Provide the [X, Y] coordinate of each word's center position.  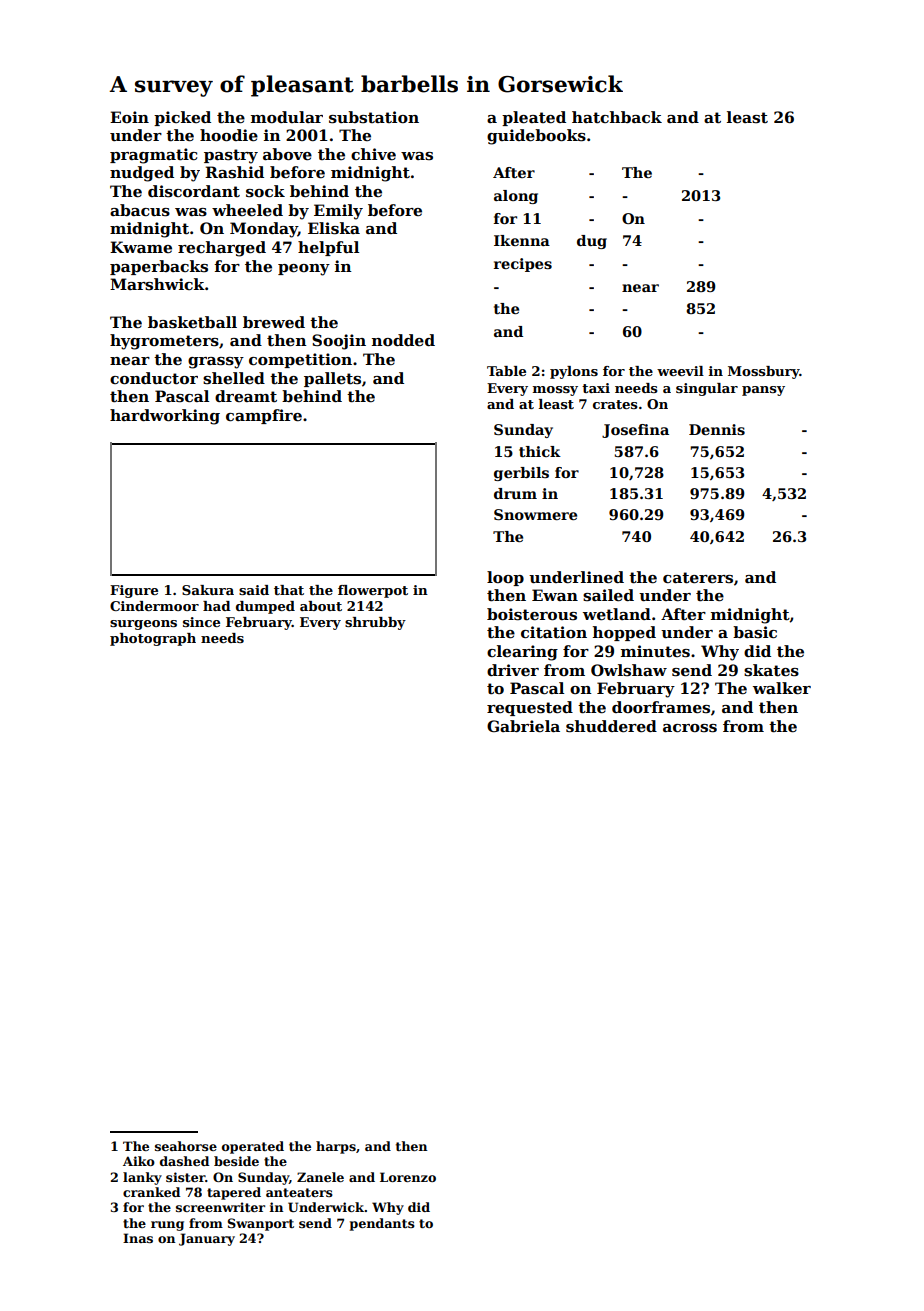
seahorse [186, 1146]
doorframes [661, 707]
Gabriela [523, 726]
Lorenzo [408, 1177]
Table [506, 371]
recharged [222, 249]
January [207, 1239]
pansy [763, 391]
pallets [332, 379]
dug [592, 242]
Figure [134, 591]
